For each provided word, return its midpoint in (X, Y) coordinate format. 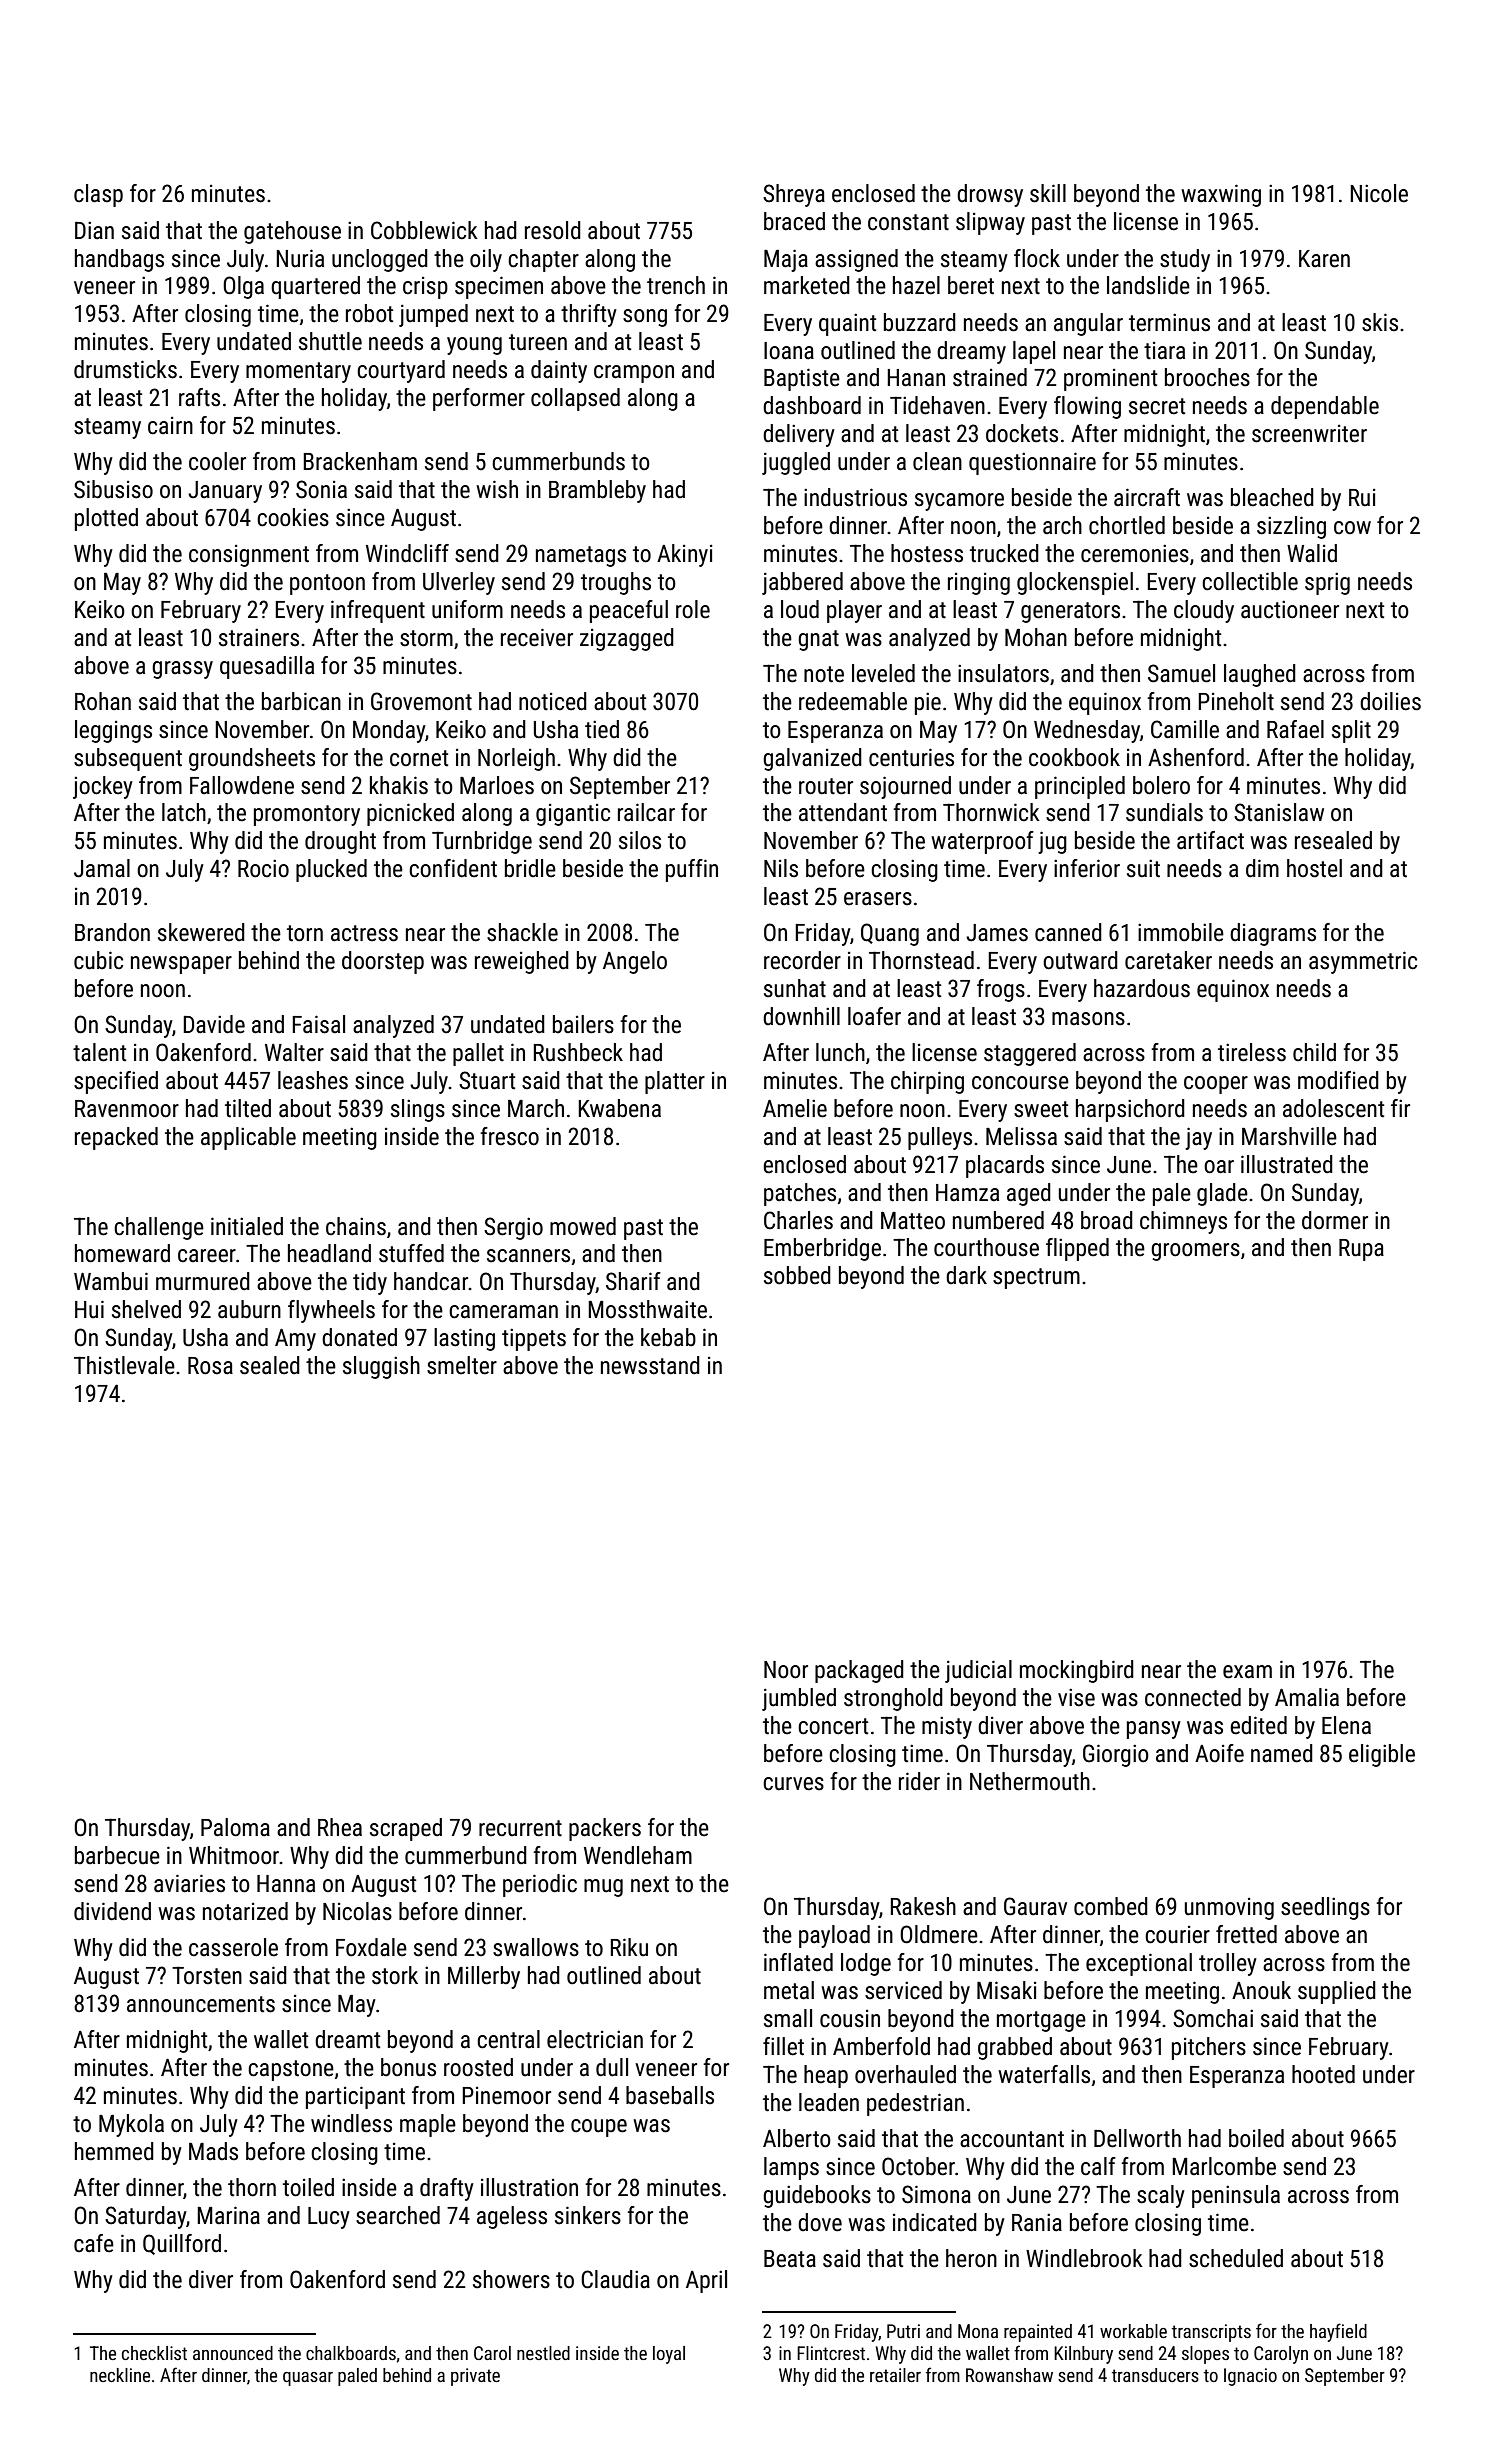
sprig (1327, 583)
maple (428, 2125)
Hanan (916, 378)
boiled (1256, 2138)
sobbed (797, 1275)
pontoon (327, 584)
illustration (529, 2187)
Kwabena (619, 1108)
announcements (201, 2004)
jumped (433, 315)
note (824, 674)
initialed (247, 1226)
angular (1088, 324)
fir (1400, 1108)
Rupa (1361, 1250)
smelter (462, 1365)
